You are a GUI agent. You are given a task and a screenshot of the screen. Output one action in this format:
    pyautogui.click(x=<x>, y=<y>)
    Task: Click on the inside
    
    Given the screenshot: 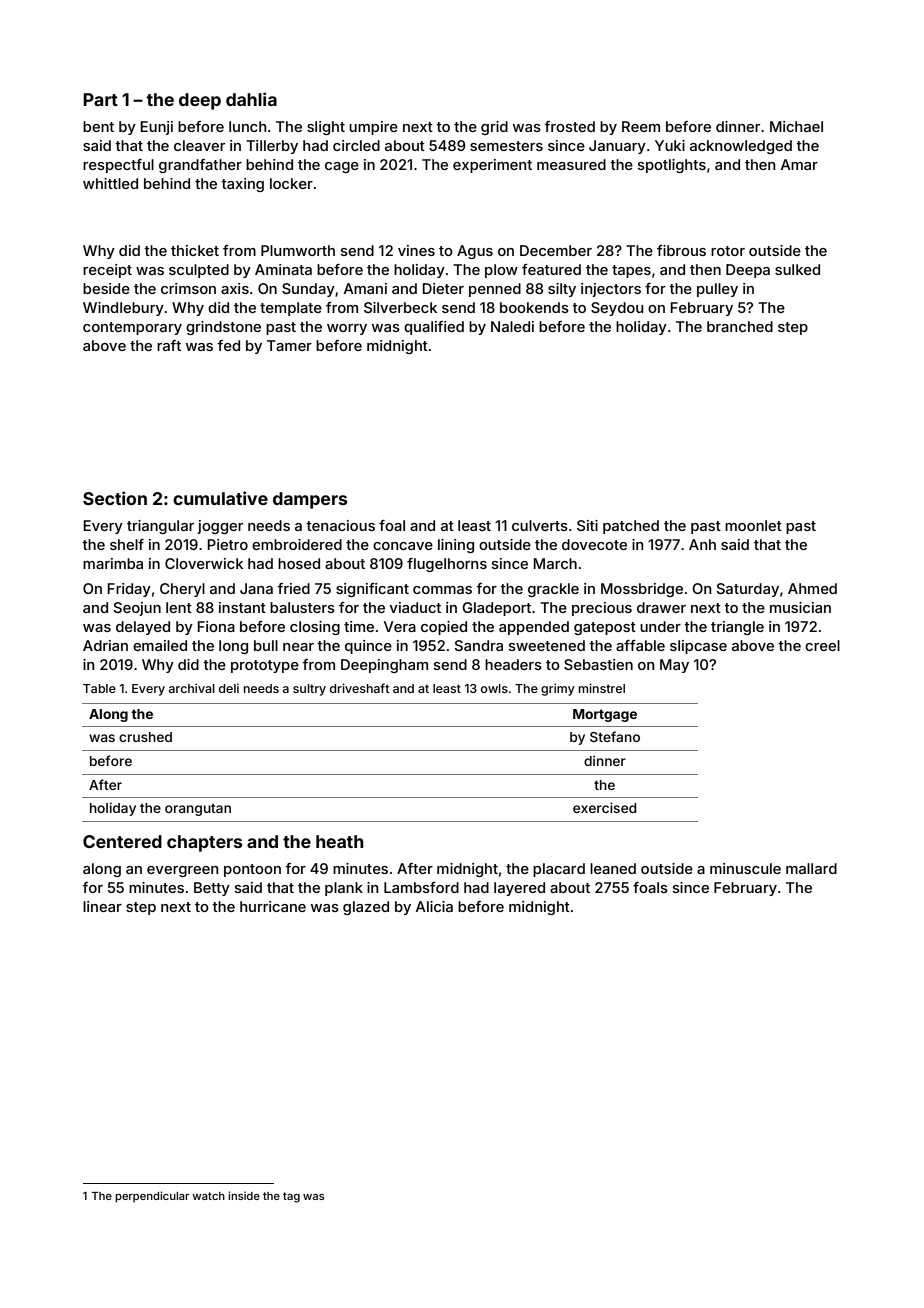 What is the action you would take?
    pyautogui.click(x=244, y=1195)
